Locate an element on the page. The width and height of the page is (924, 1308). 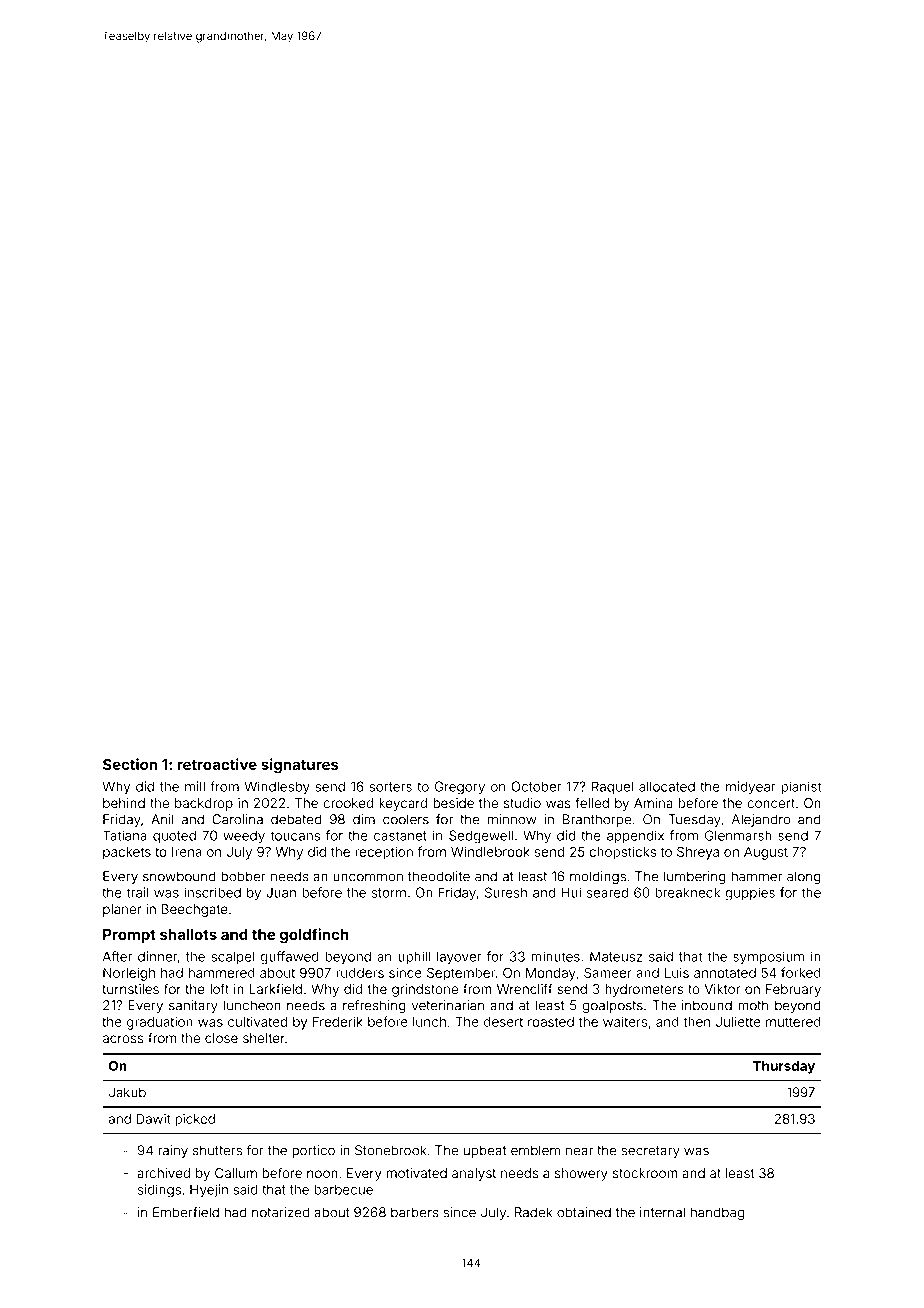
goldfinch is located at coordinates (314, 935).
